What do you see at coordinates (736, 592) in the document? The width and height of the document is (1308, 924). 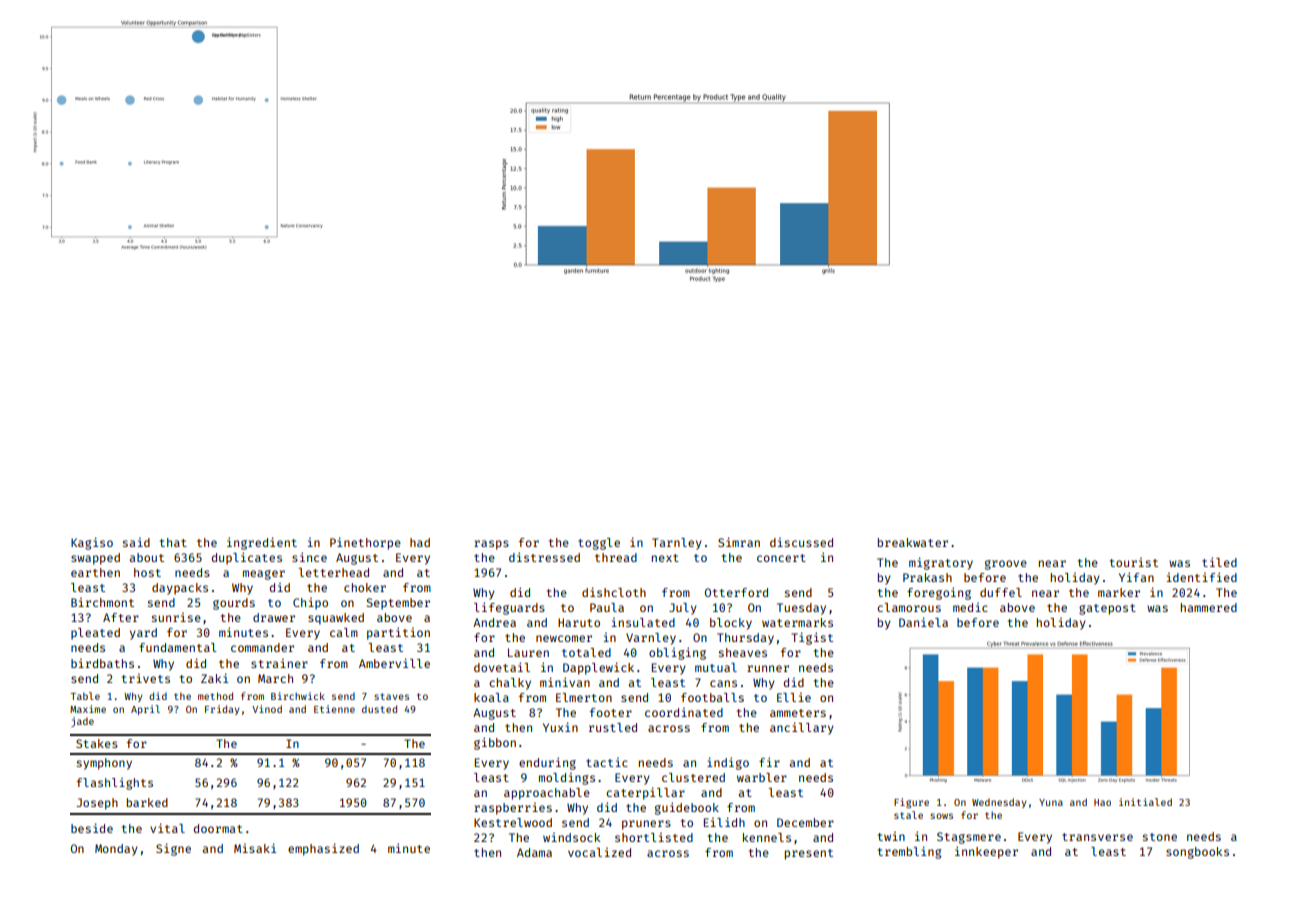 I see `Otterford` at bounding box center [736, 592].
